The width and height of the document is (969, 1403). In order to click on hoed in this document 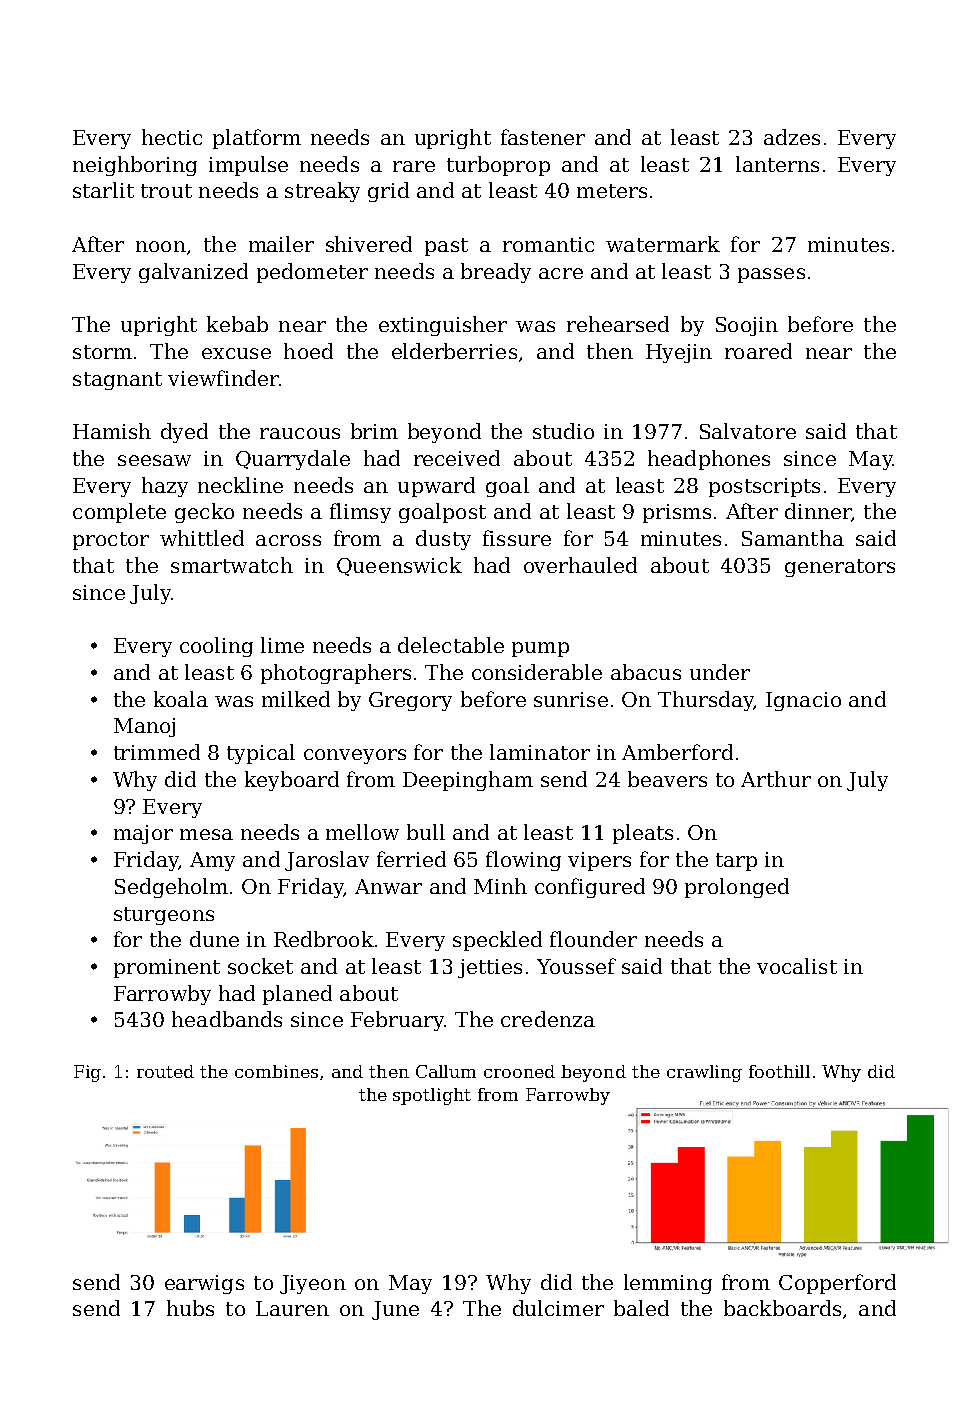, I will do `click(308, 351)`.
